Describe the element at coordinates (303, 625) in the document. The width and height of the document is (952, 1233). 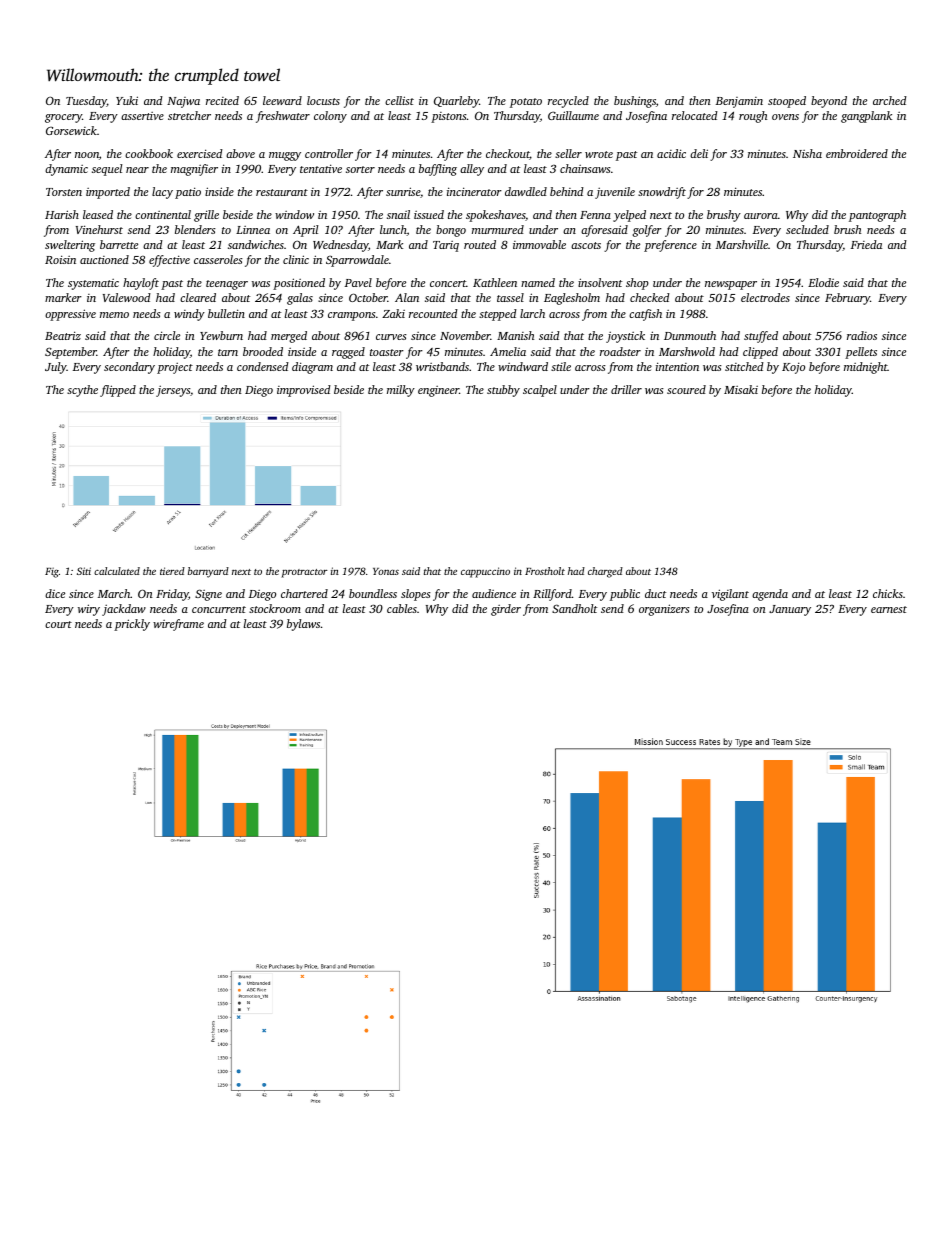
I see `bylaws` at that location.
